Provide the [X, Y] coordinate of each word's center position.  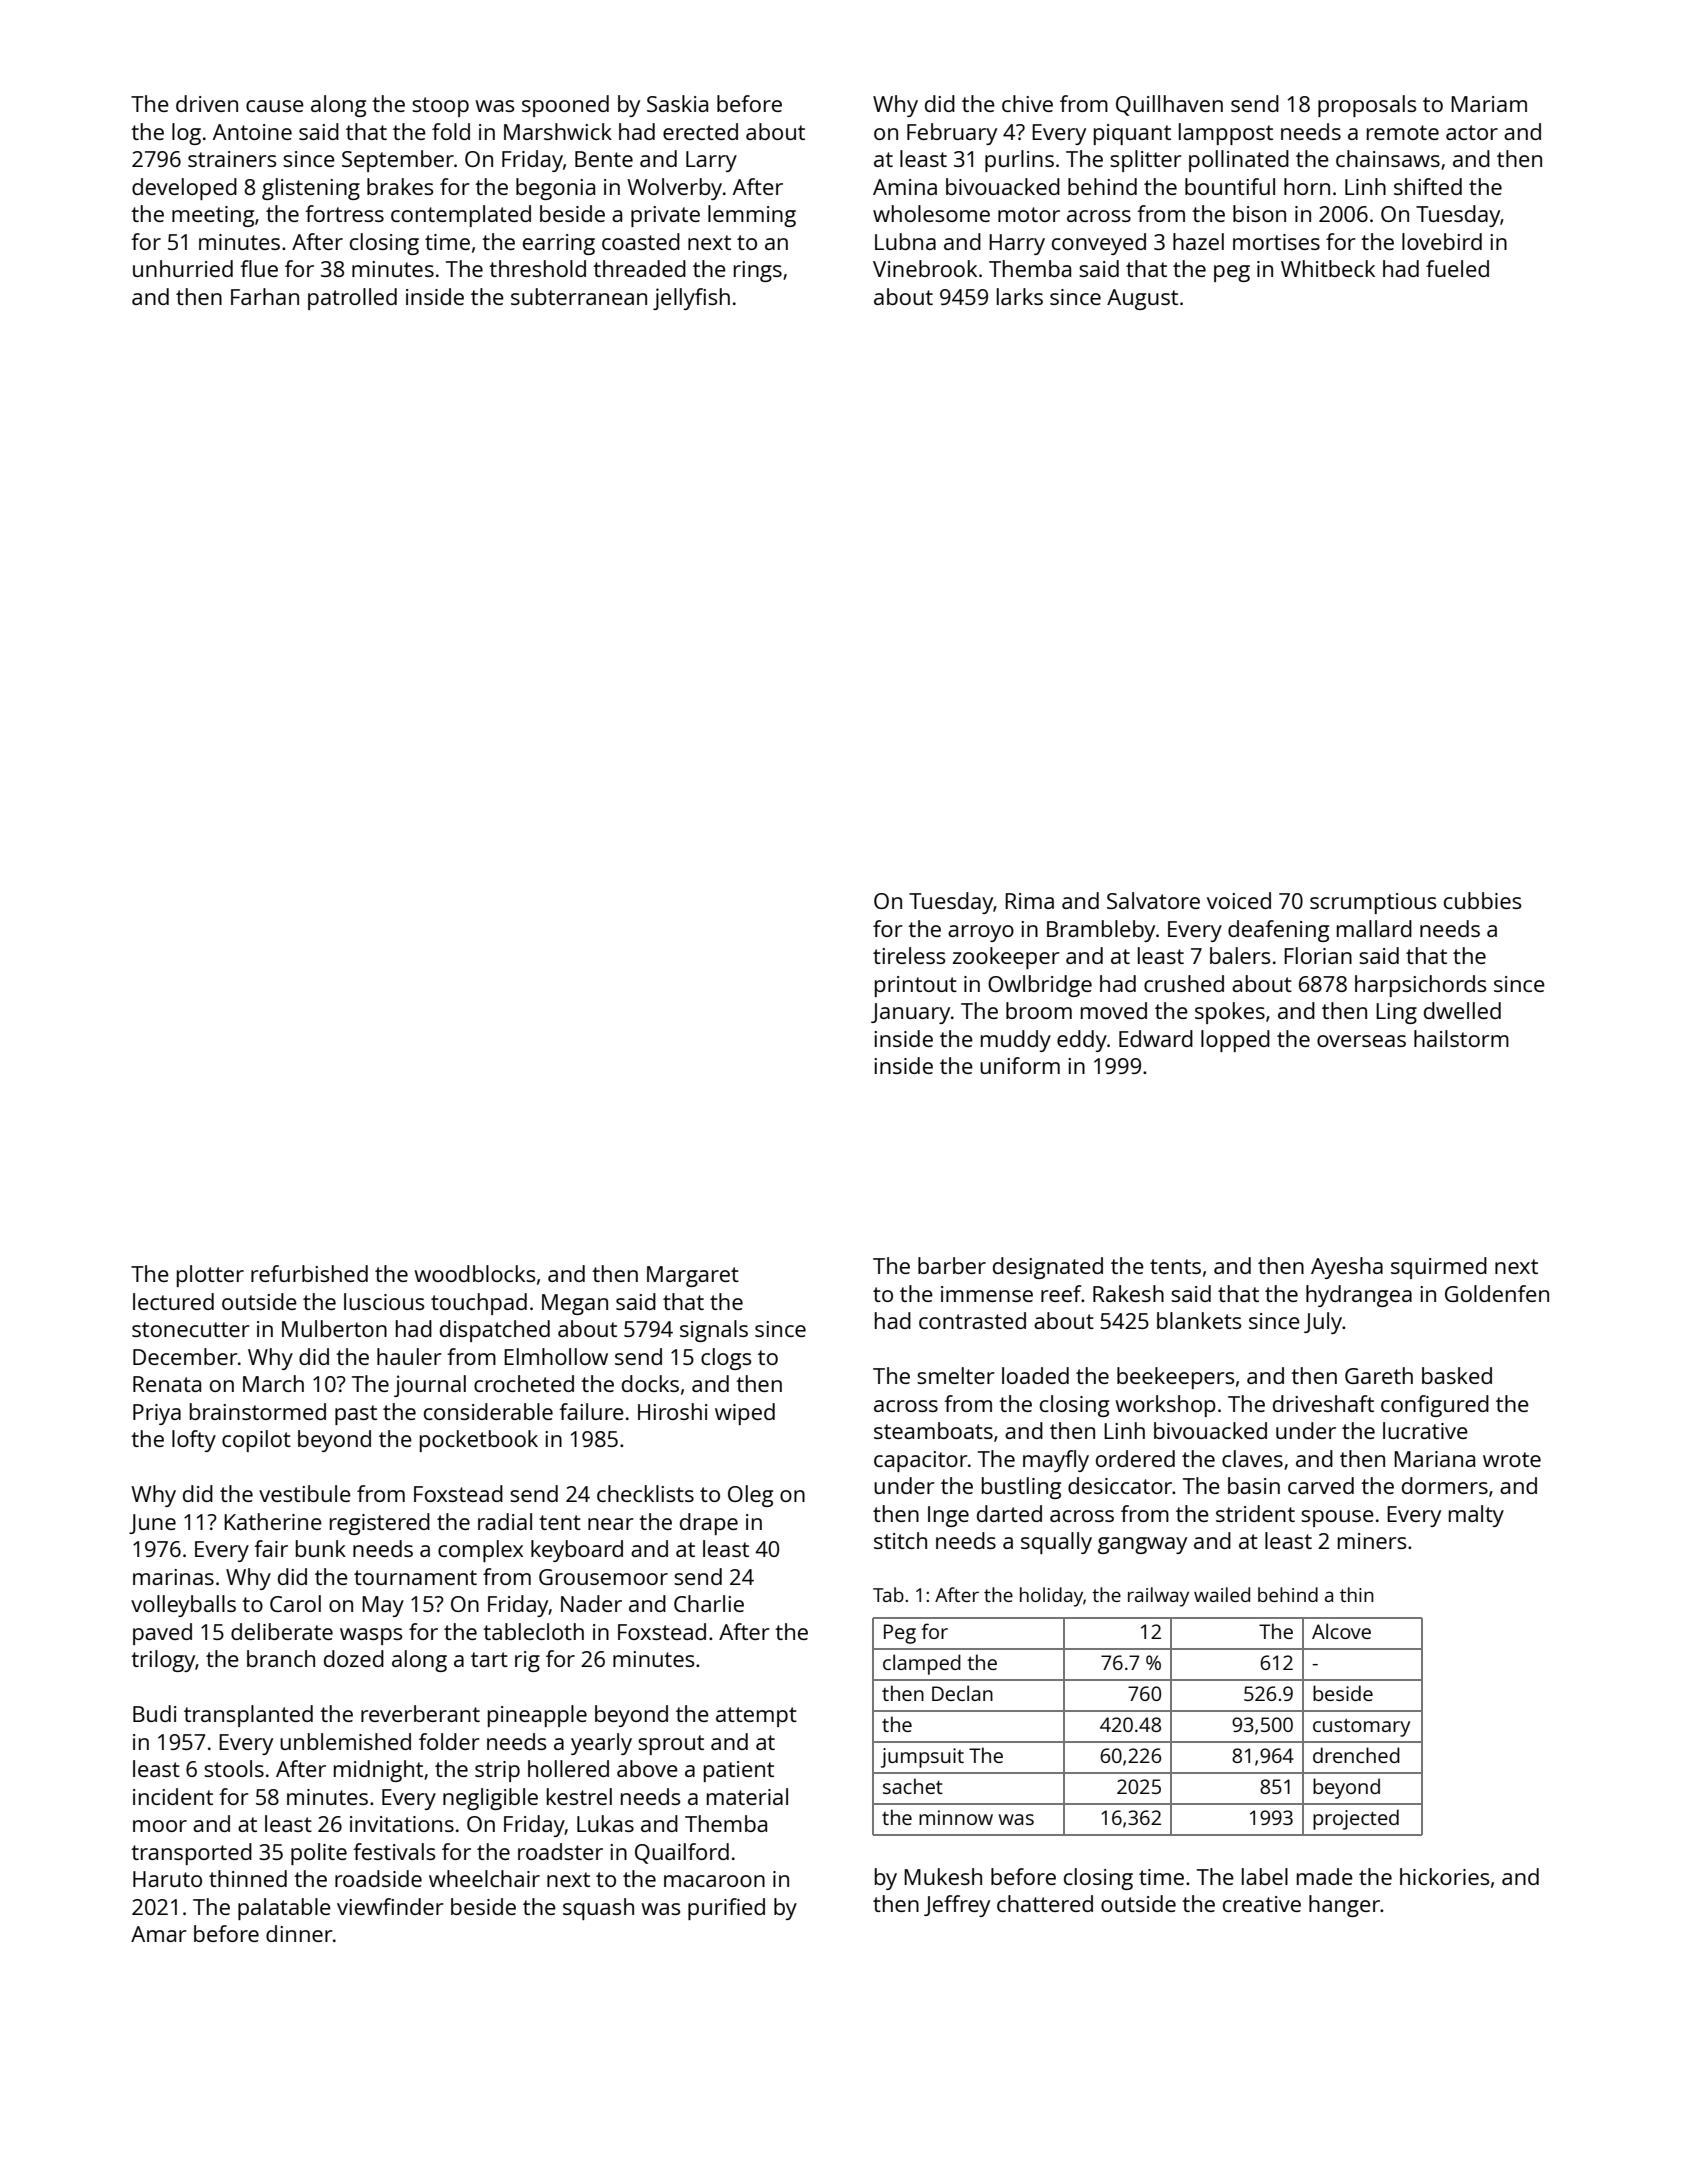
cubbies [1482, 900]
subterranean [579, 296]
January [910, 1013]
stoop [440, 107]
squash [598, 1909]
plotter [210, 1276]
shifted [1428, 186]
